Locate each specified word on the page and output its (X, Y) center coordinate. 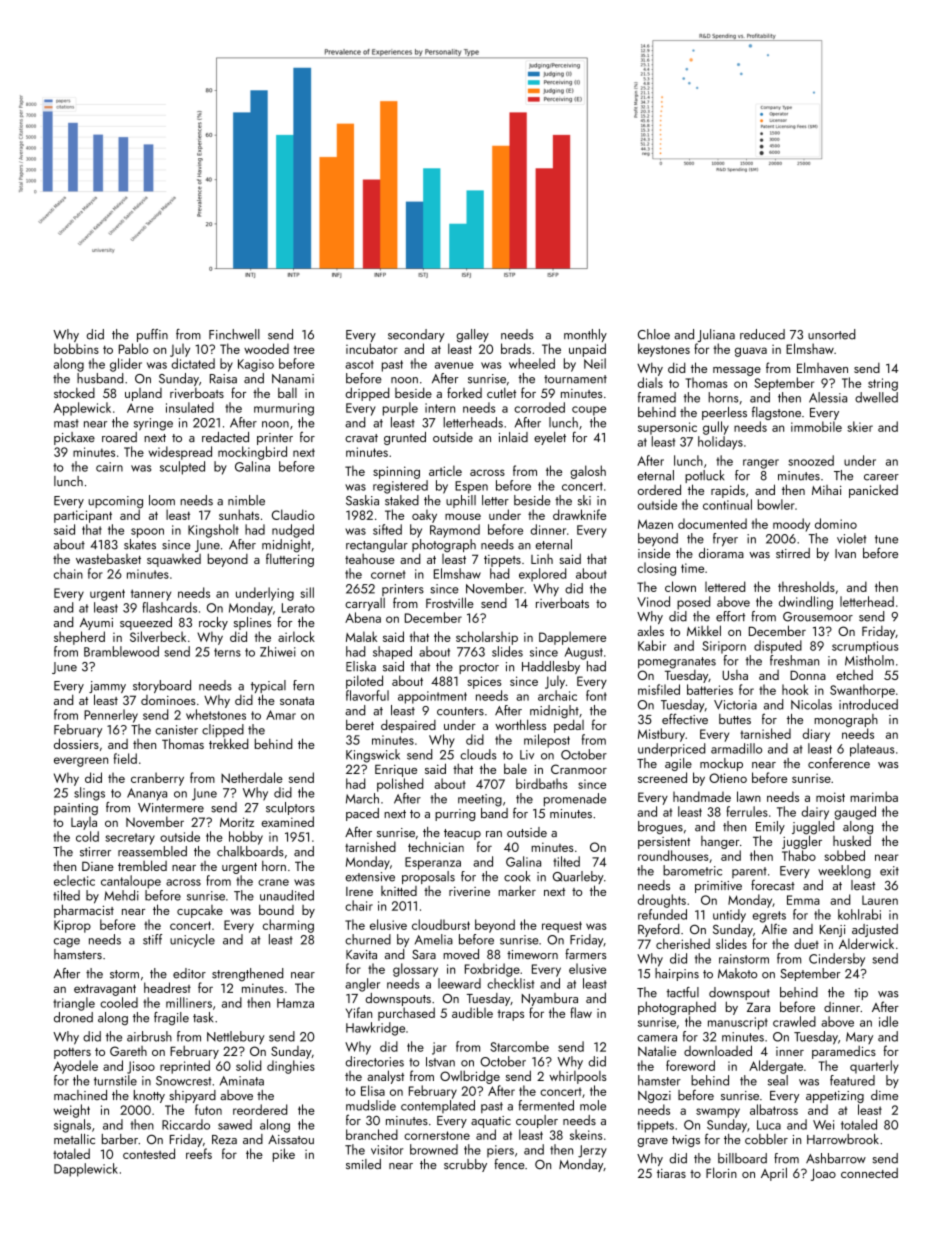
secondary (416, 335)
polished (400, 785)
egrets (769, 917)
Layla (84, 823)
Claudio (293, 514)
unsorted (831, 334)
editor (189, 973)
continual (727, 504)
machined (80, 1095)
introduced (868, 704)
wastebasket (108, 558)
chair (359, 905)
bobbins (76, 348)
